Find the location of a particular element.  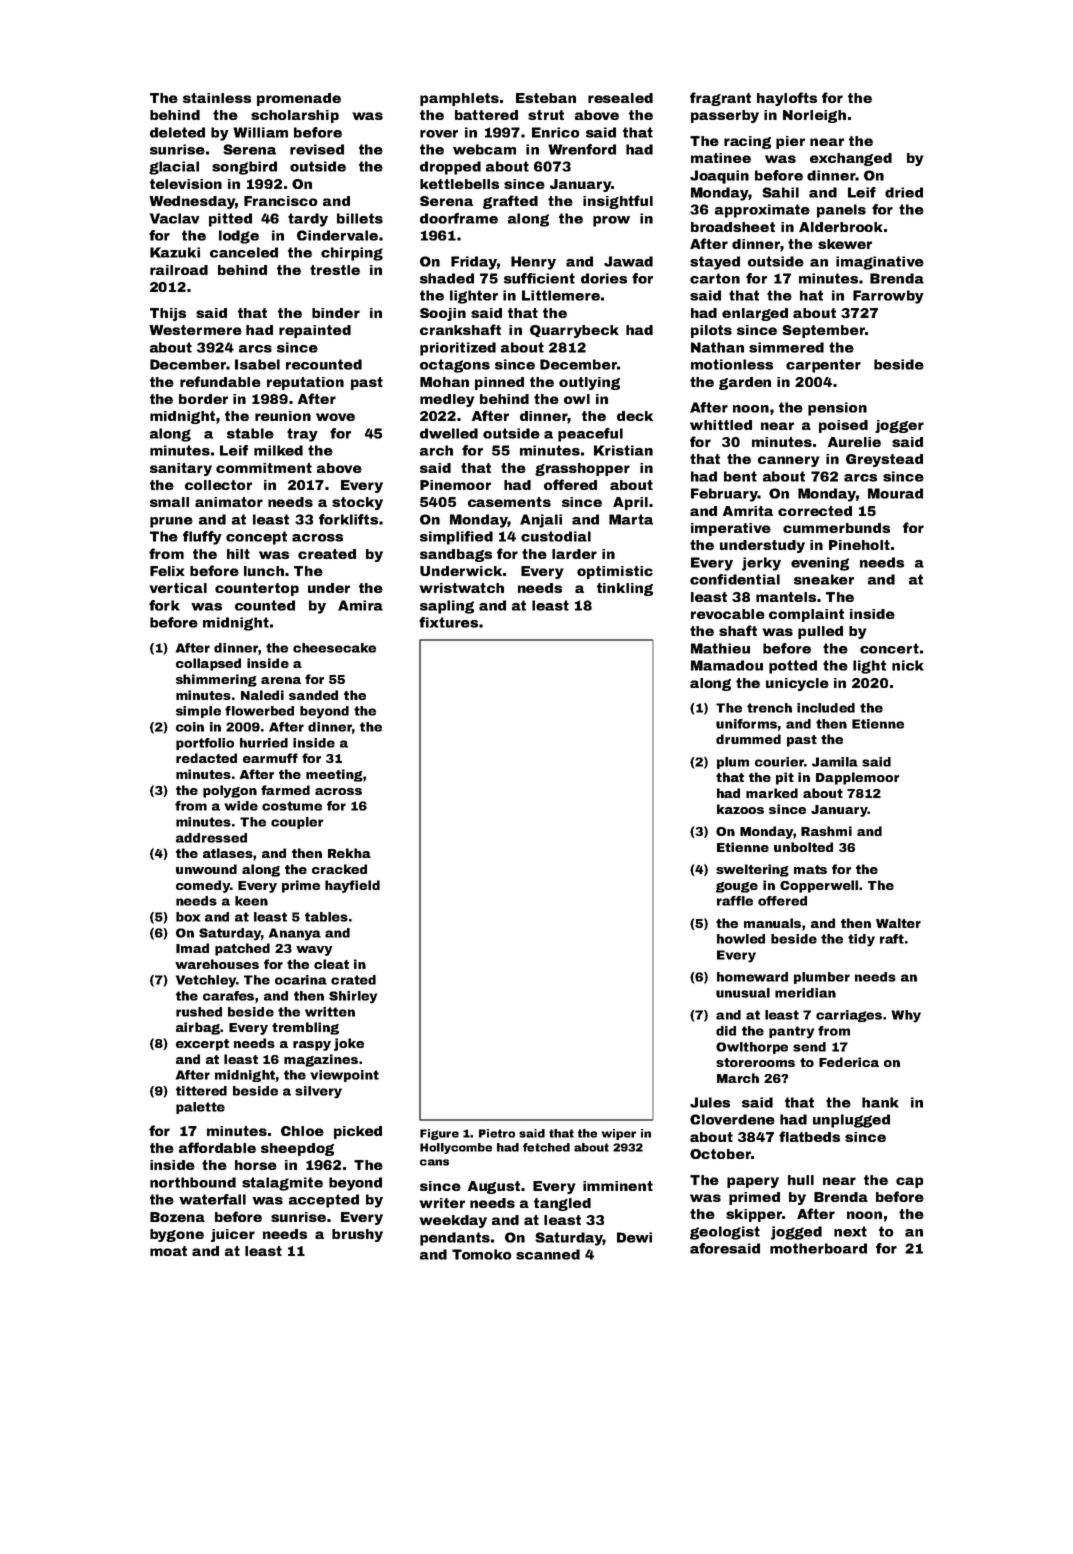

fluffy is located at coordinates (202, 538).
